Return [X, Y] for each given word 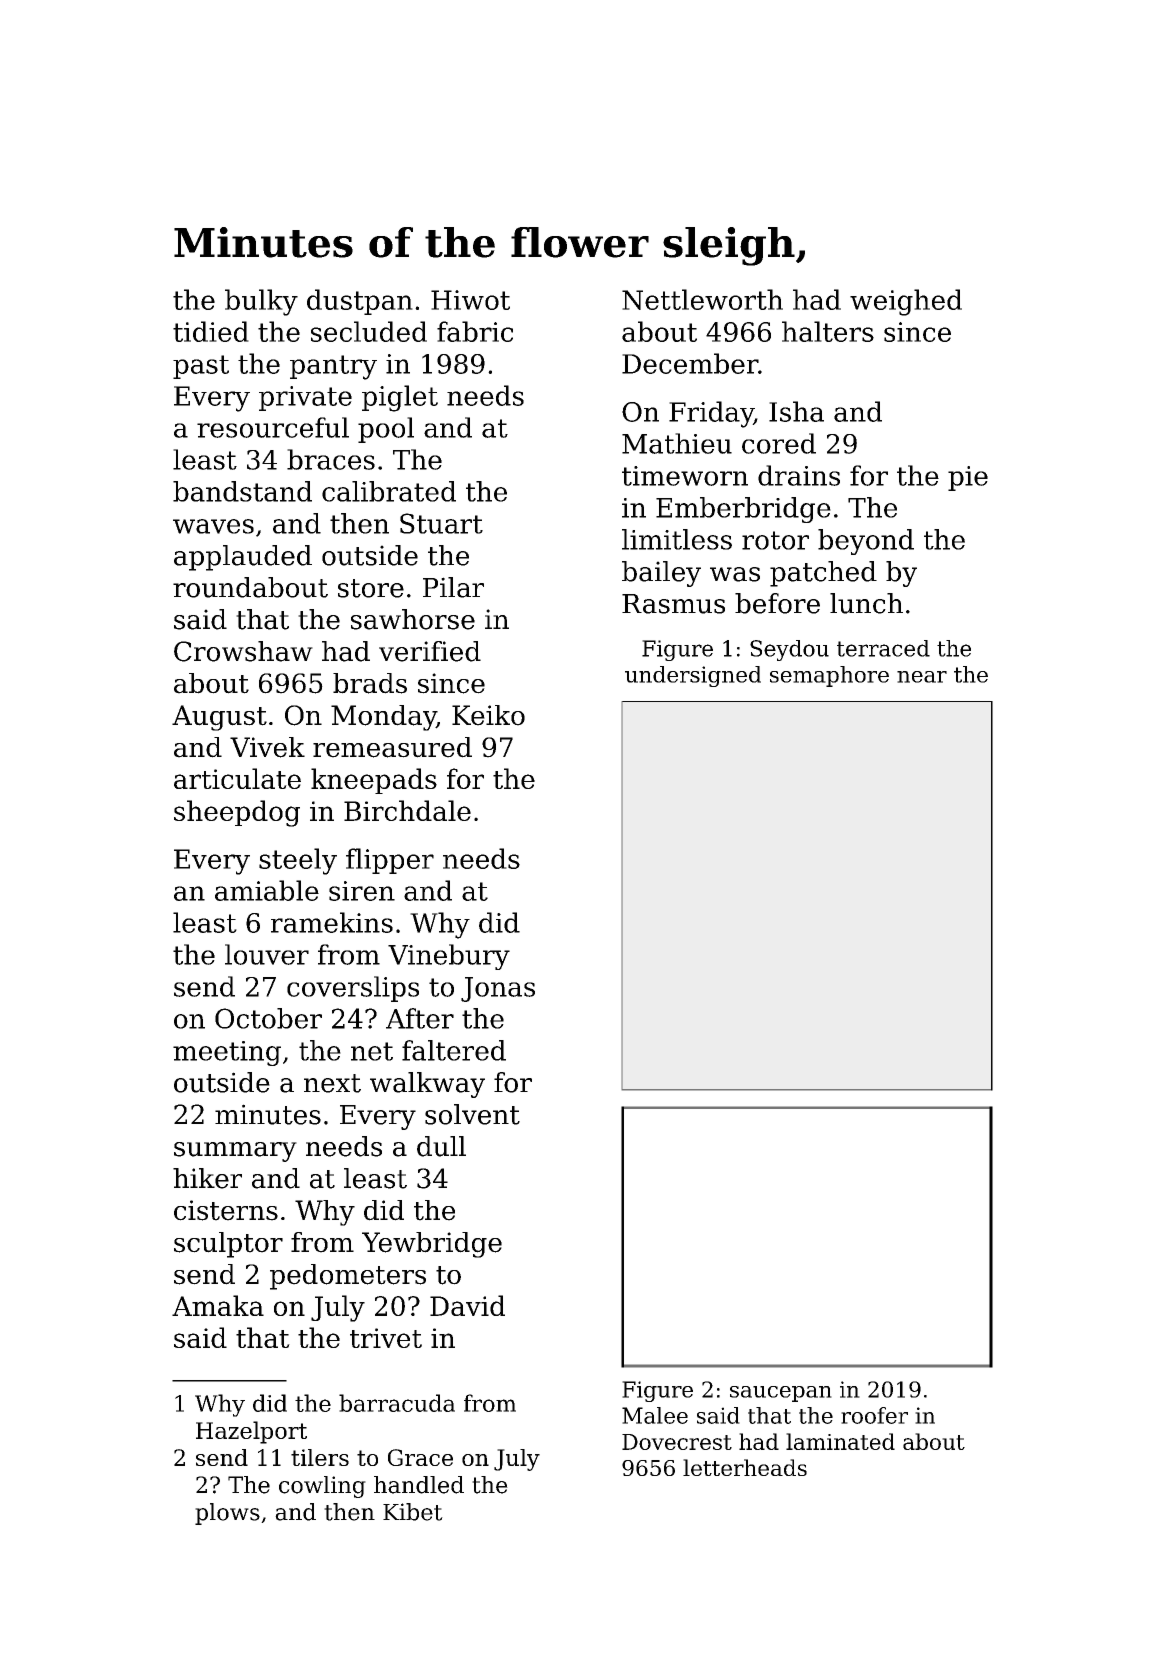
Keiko [488, 715]
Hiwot [470, 300]
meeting [227, 1053]
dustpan [360, 302]
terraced [883, 648]
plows [227, 1514]
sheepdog [237, 813]
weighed [906, 302]
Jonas [498, 989]
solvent [472, 1114]
